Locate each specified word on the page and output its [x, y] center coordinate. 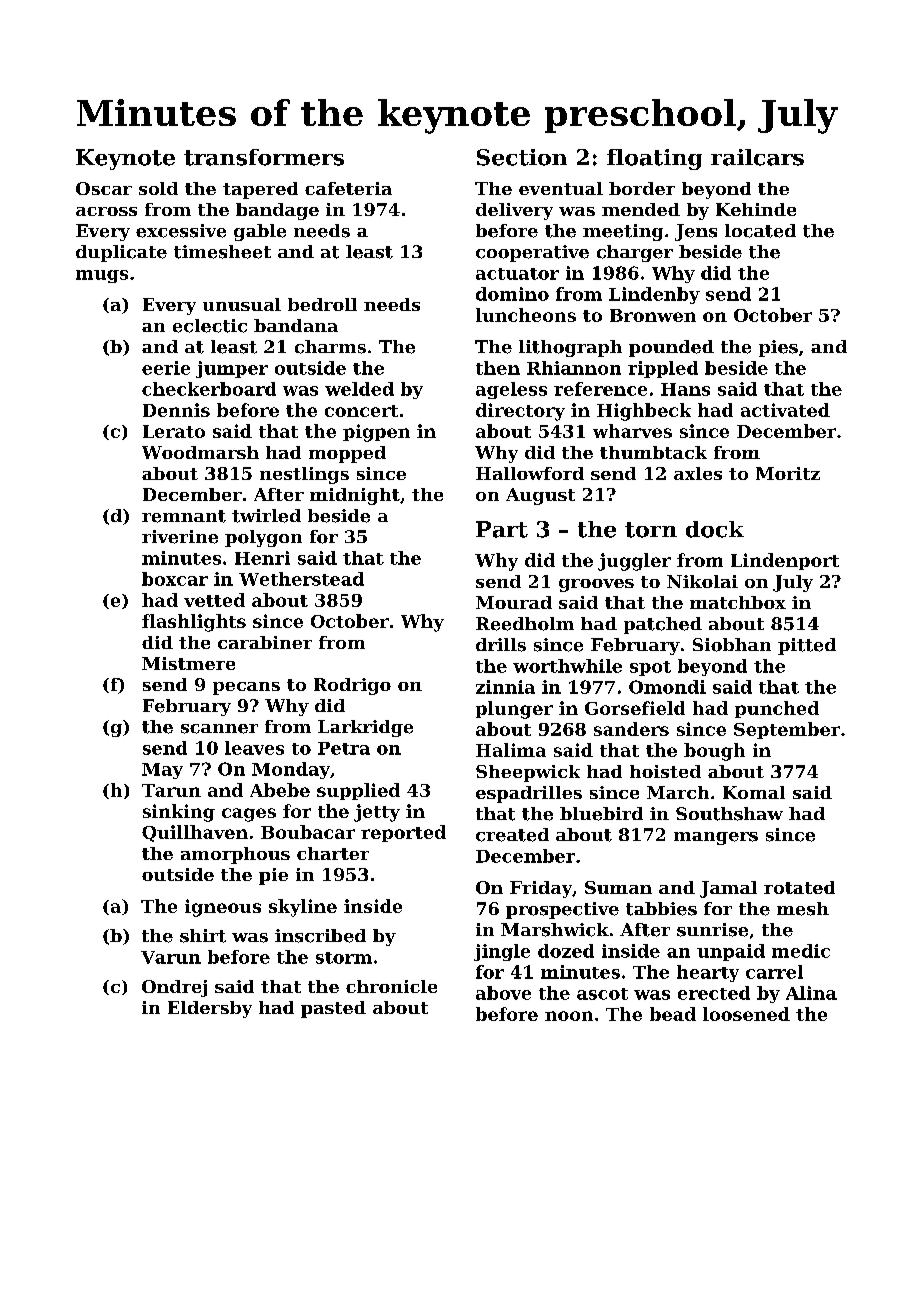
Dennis [176, 410]
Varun [171, 957]
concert [361, 411]
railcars [757, 157]
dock [715, 529]
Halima [511, 750]
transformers [264, 157]
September [787, 730]
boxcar [175, 579]
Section [522, 157]
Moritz [788, 473]
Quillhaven [195, 833]
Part [502, 529]
